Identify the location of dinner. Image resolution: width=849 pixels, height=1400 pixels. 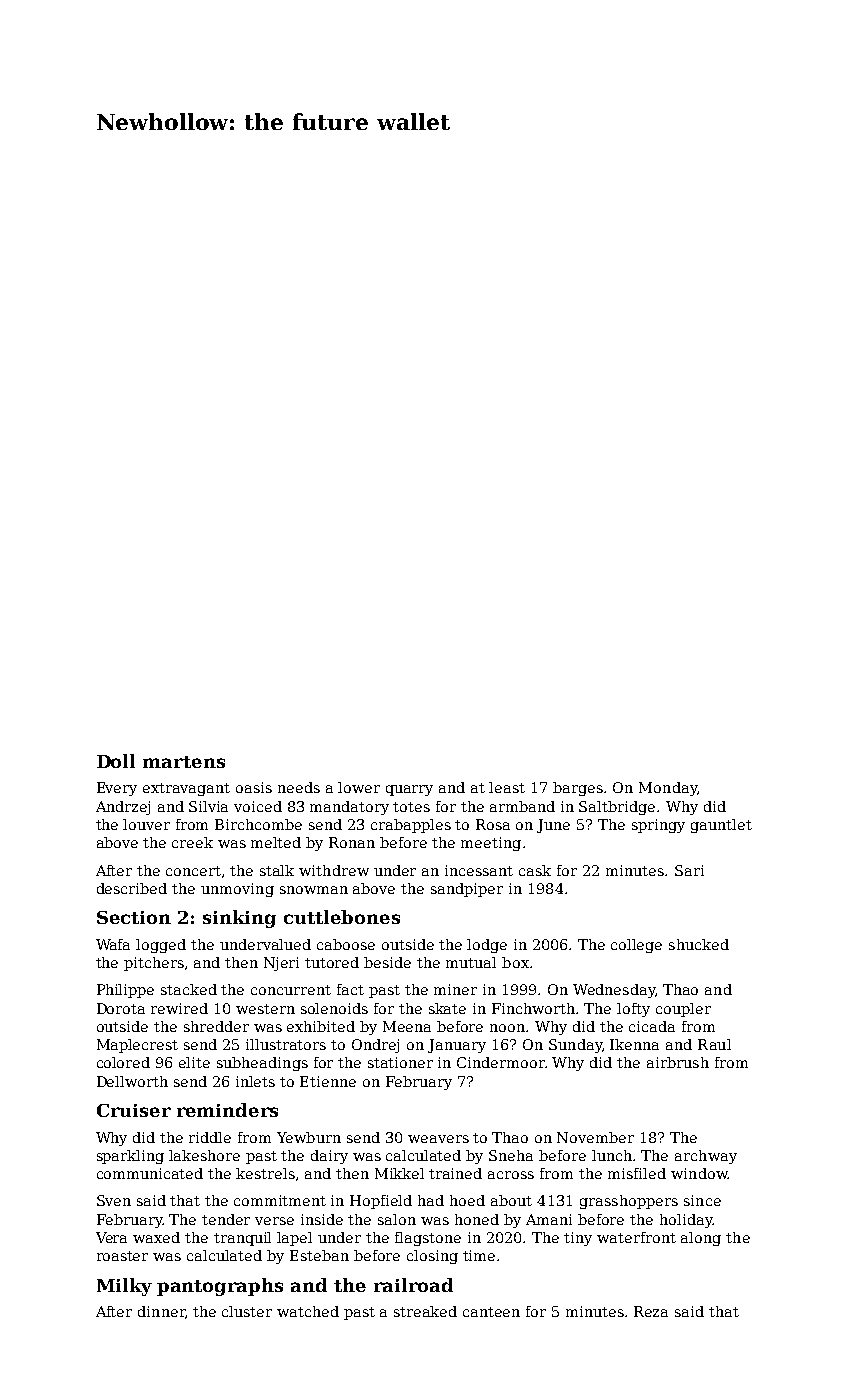
(161, 1311).
